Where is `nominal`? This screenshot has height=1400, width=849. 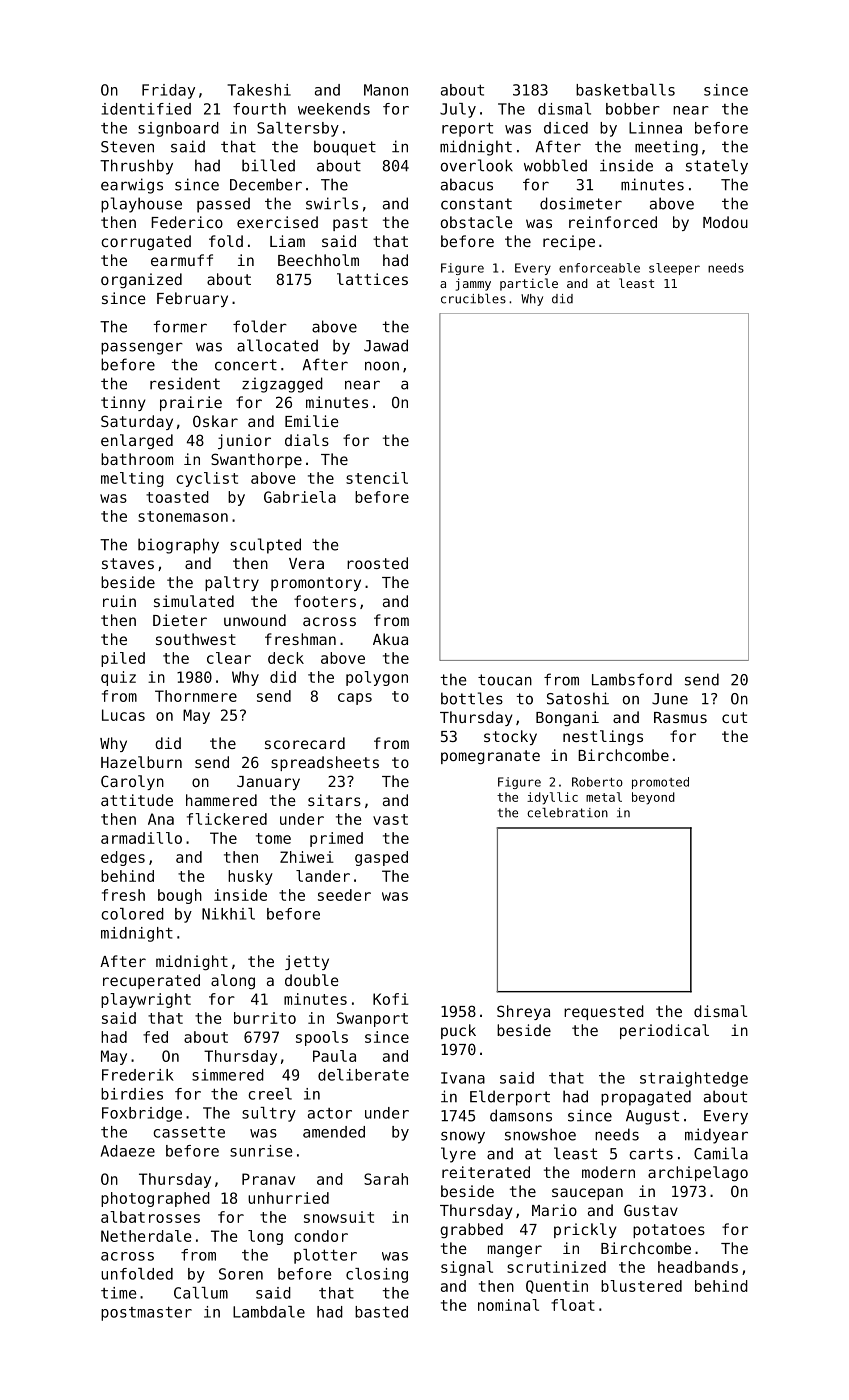
nominal is located at coordinates (508, 1305).
